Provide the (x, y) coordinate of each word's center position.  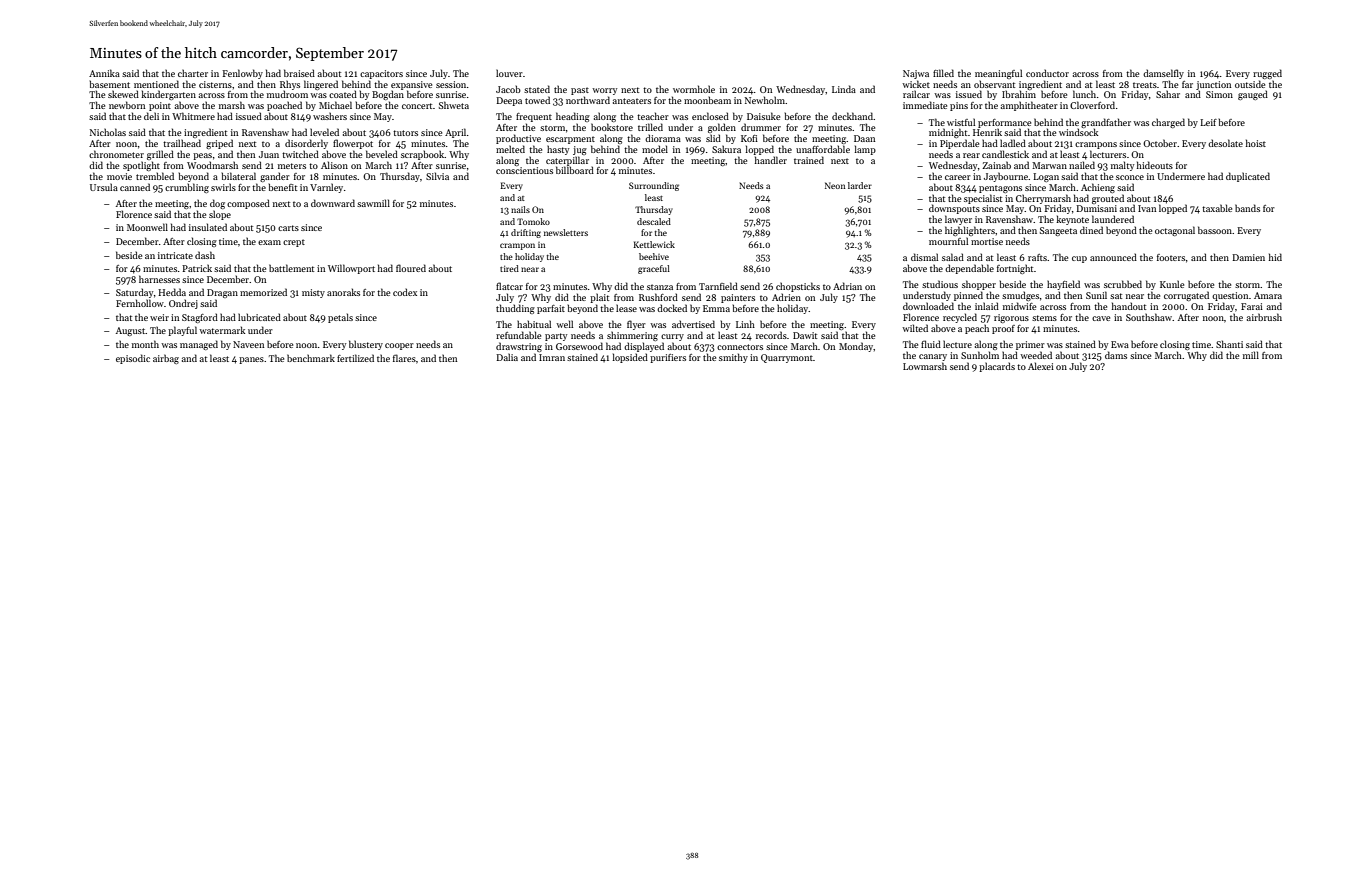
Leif (1208, 122)
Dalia (507, 357)
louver (509, 73)
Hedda (172, 292)
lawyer (958, 220)
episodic (133, 359)
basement (110, 84)
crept (294, 243)
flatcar (509, 286)
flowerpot (353, 144)
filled (943, 73)
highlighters (970, 231)
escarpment (570, 140)
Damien (1248, 257)
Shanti (1229, 344)
